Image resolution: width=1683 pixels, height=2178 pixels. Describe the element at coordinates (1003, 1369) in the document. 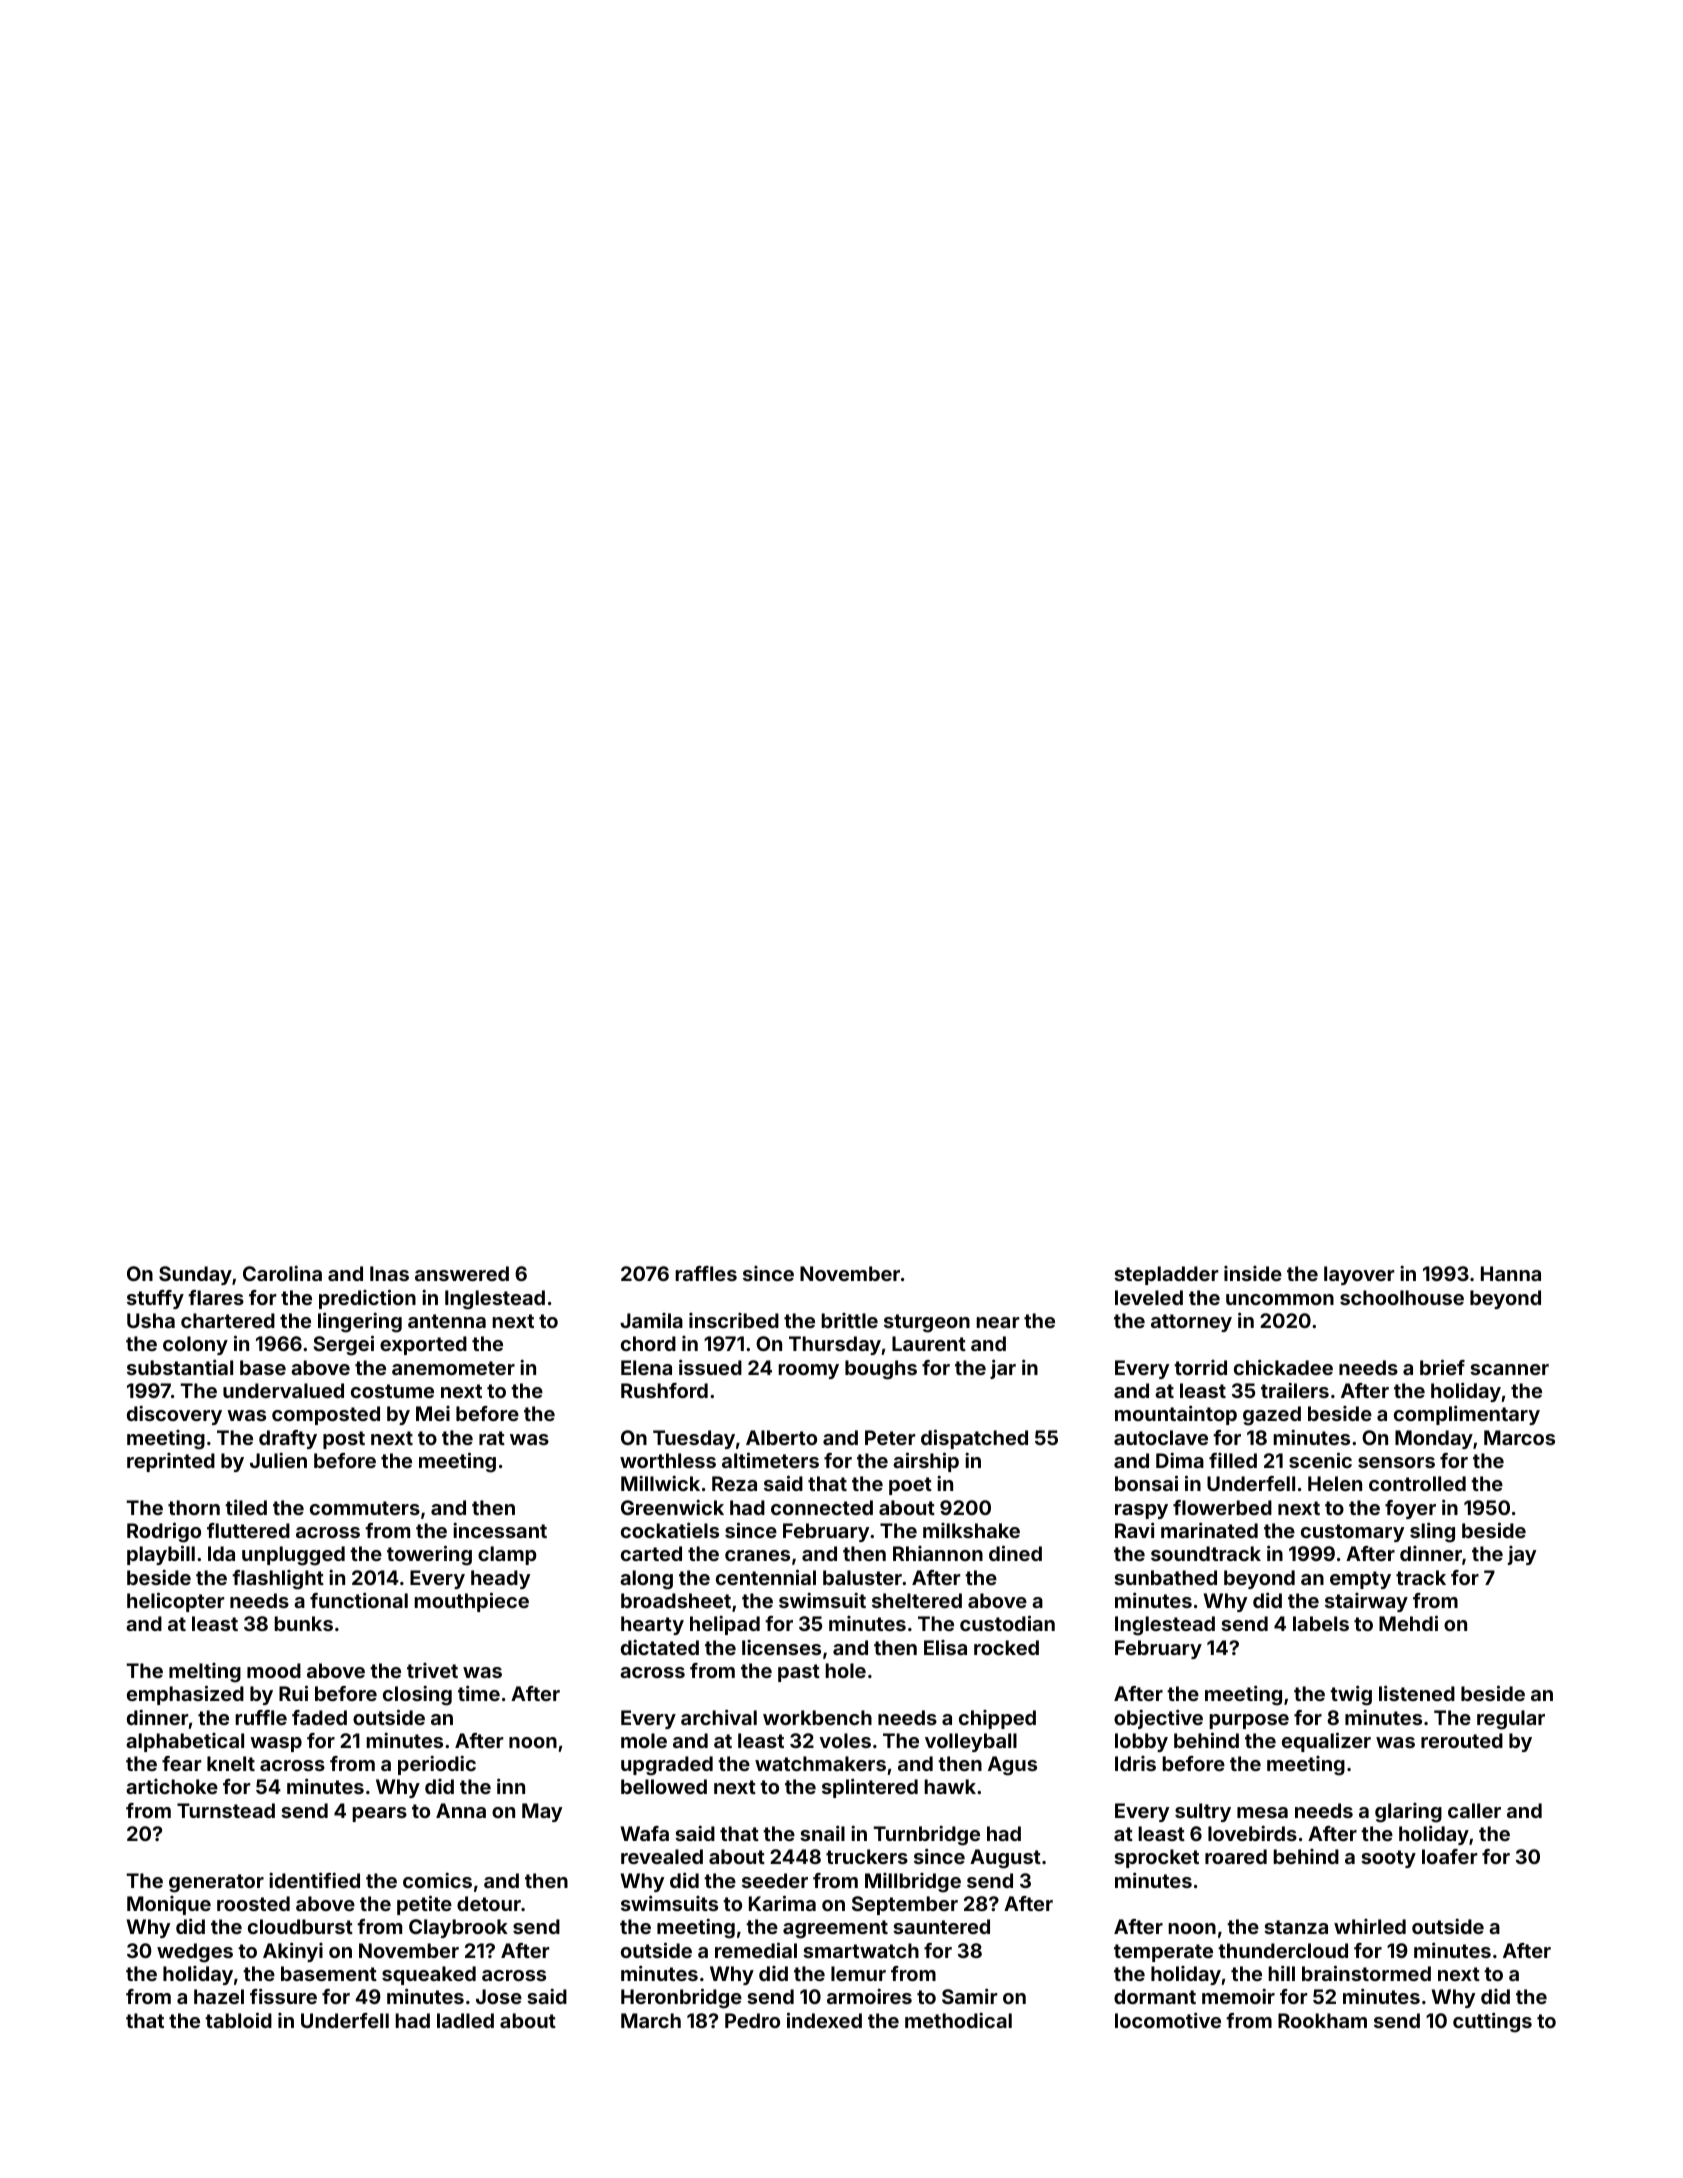

I see `jar` at that location.
